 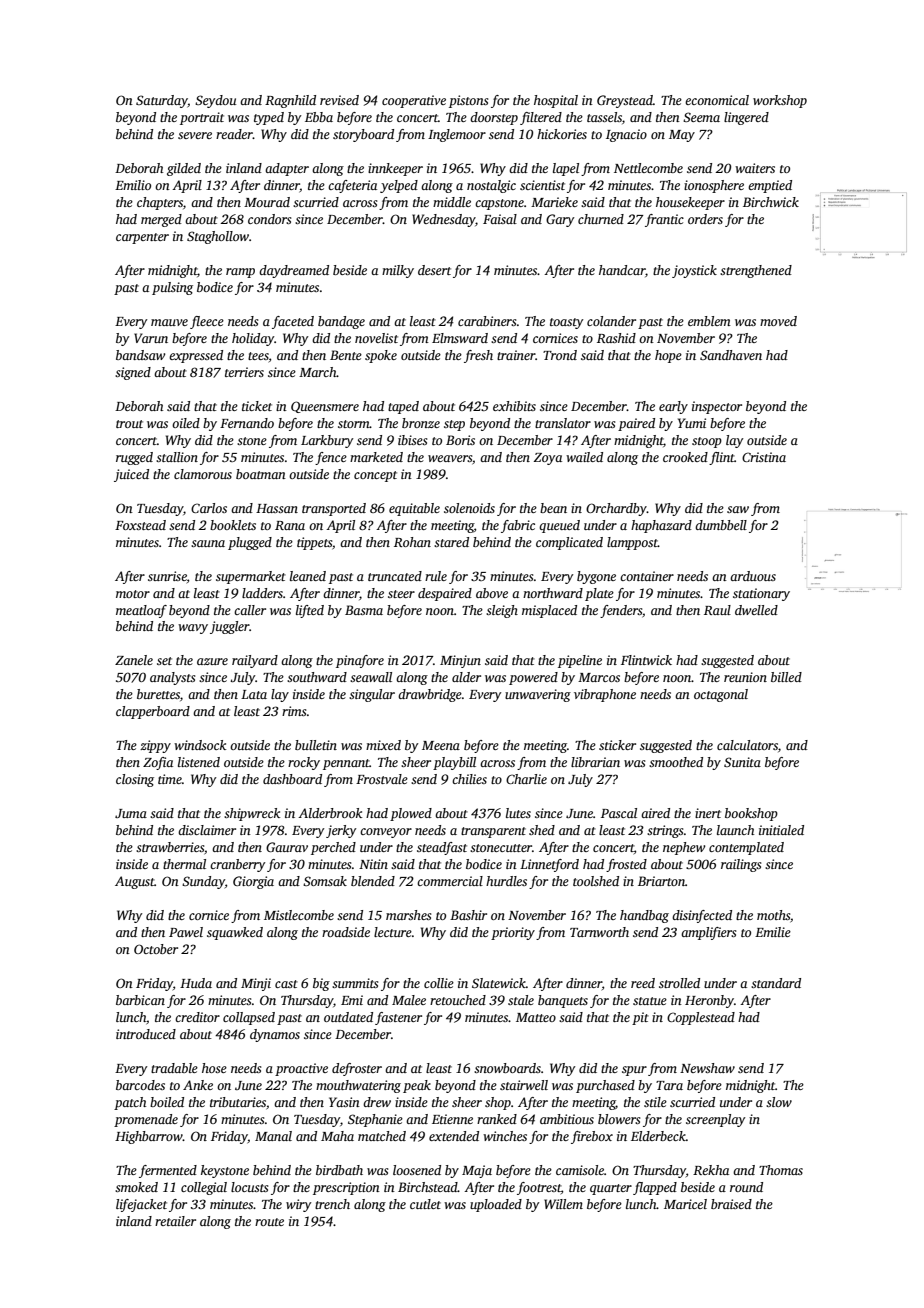 What do you see at coordinates (705, 219) in the document?
I see `orders` at bounding box center [705, 219].
